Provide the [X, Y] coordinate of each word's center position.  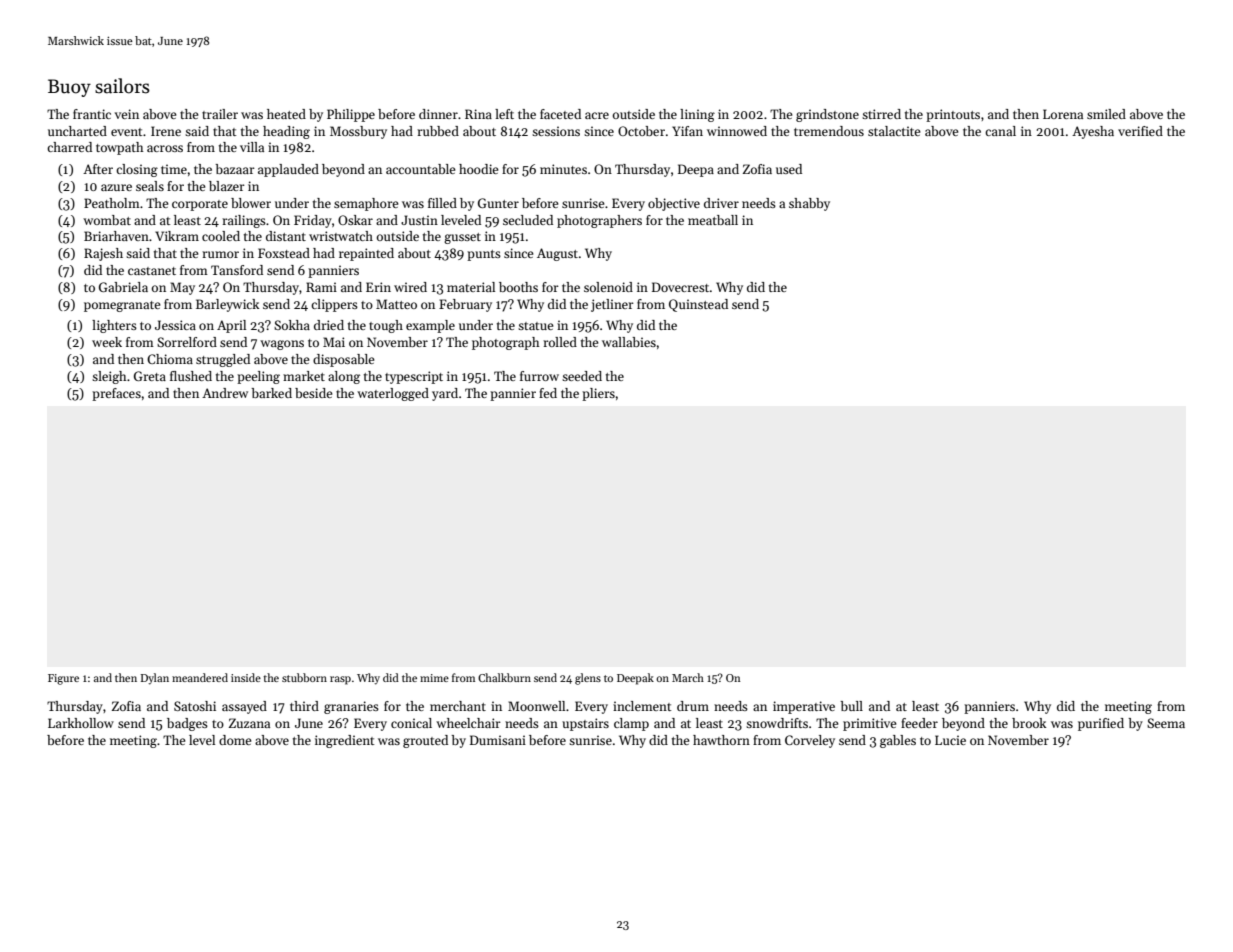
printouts [953, 115]
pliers [598, 394]
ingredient [345, 741]
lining [697, 115]
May [182, 288]
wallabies [629, 342]
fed [548, 393]
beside [314, 393]
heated [286, 114]
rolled [560, 342]
